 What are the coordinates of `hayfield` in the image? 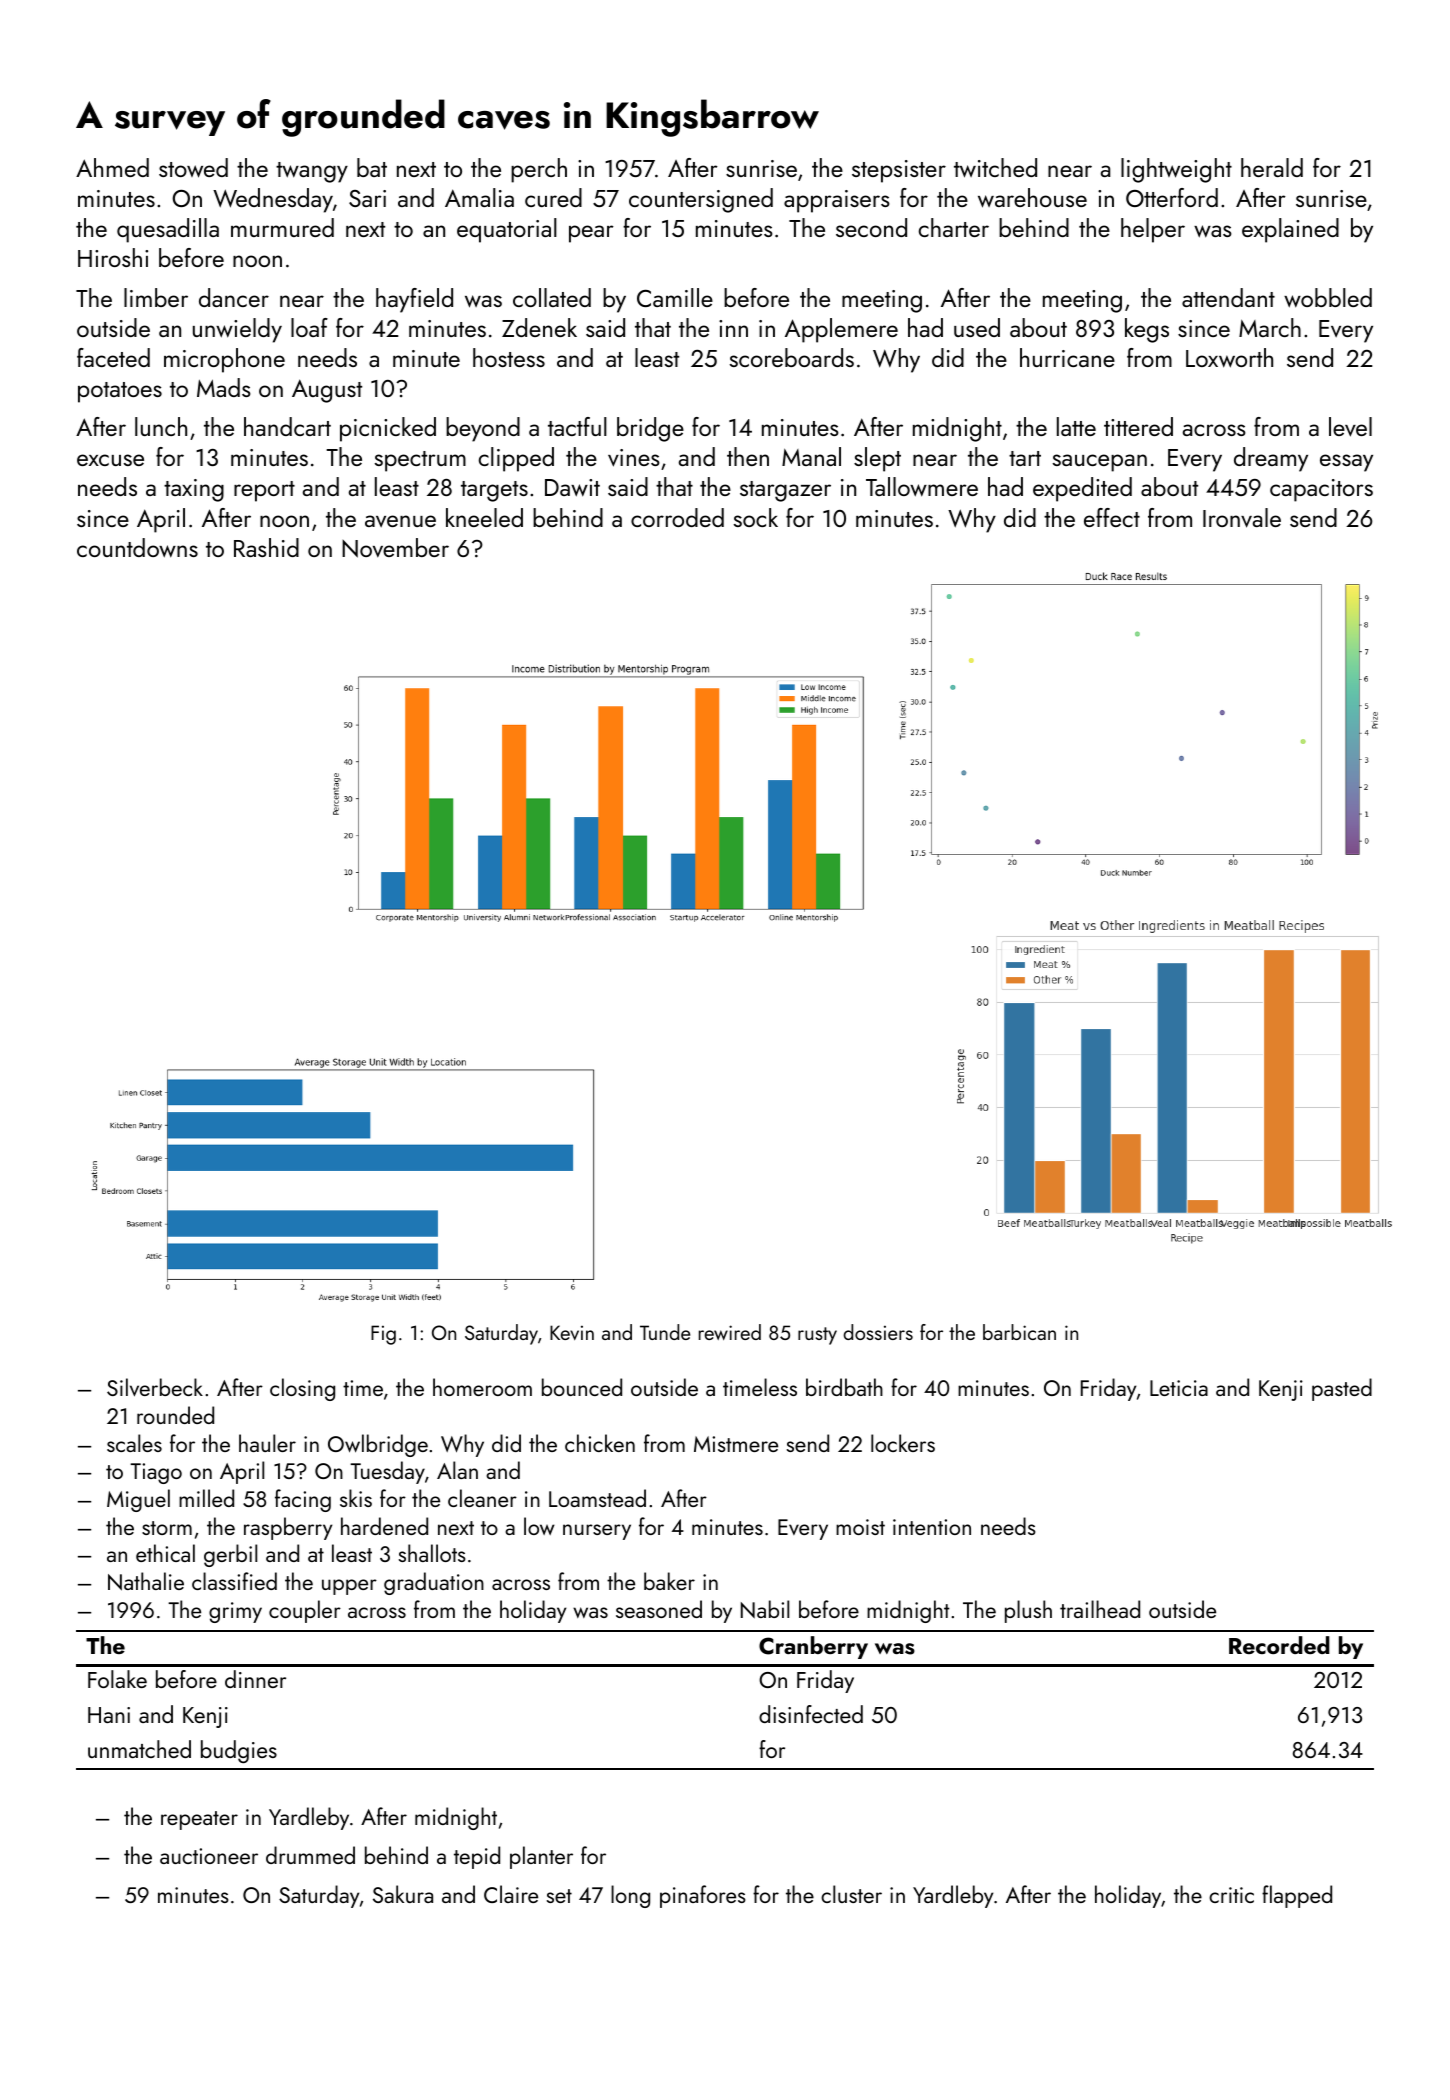 It's located at (414, 300).
